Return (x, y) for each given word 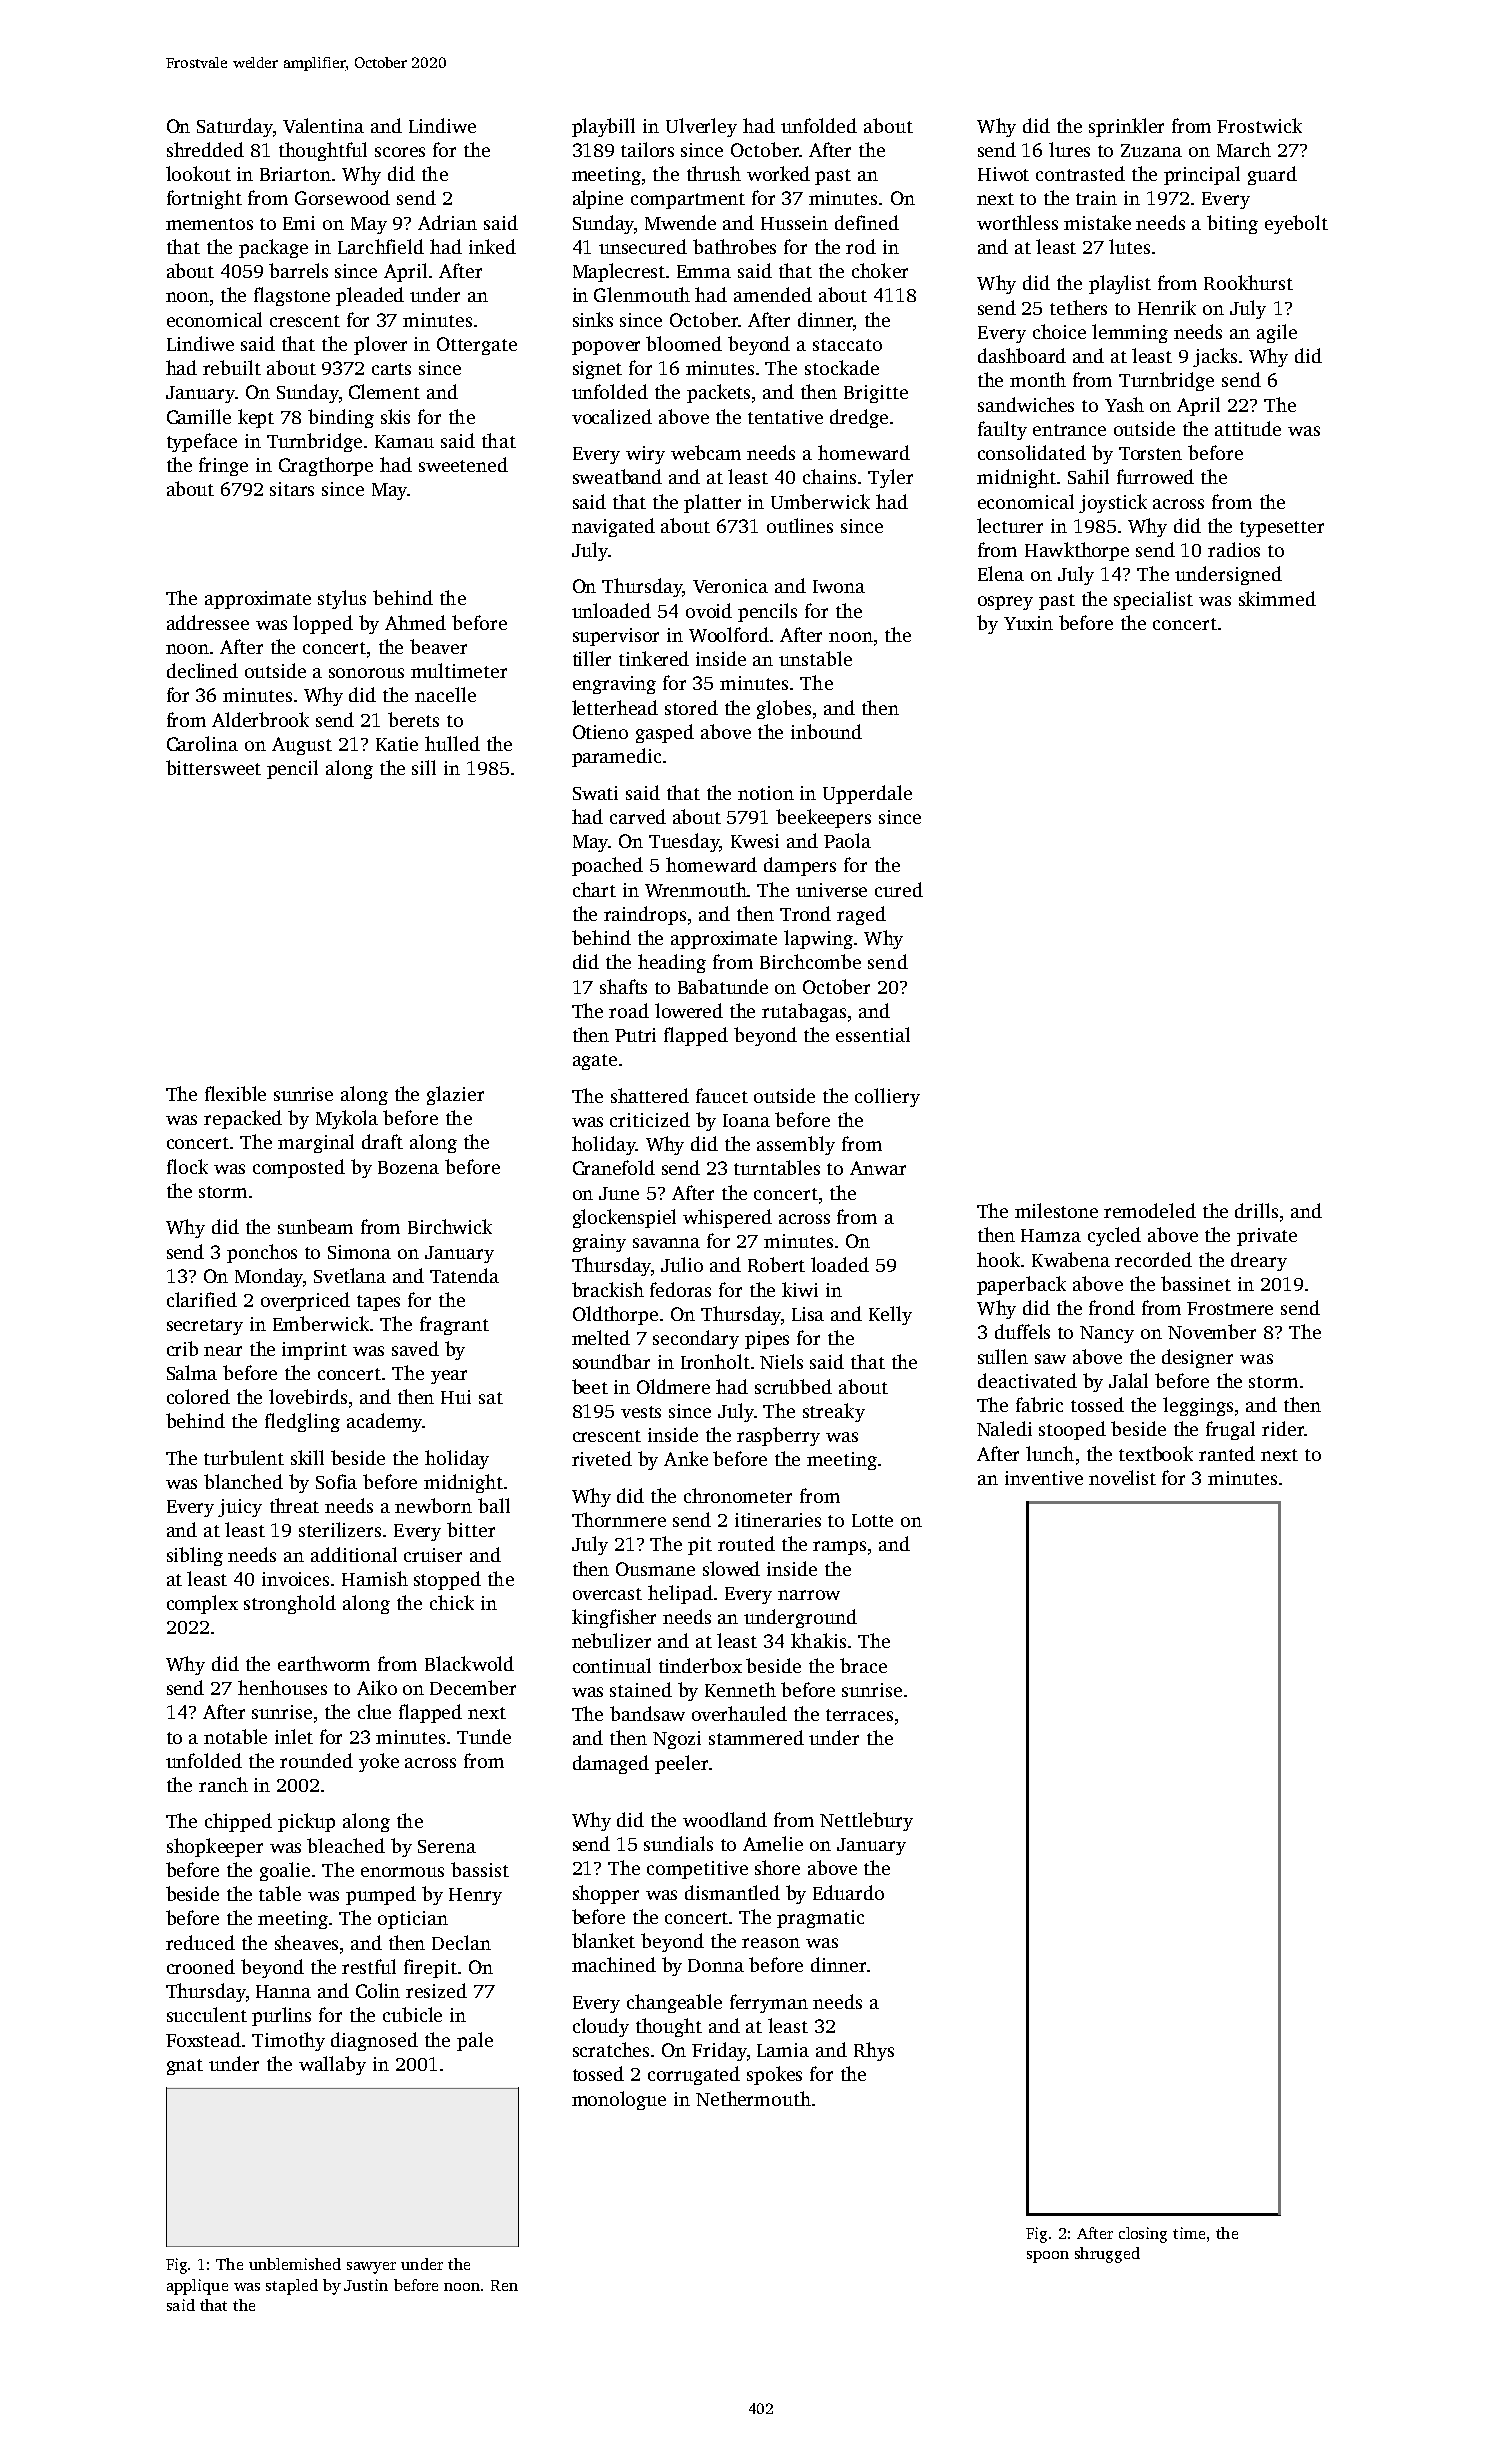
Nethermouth (753, 2098)
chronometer (738, 1495)
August (302, 746)
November (1212, 1331)
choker (880, 270)
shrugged (1107, 2255)
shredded (205, 149)
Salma (192, 1372)
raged (861, 915)
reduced (200, 1942)
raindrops (645, 915)
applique (197, 2287)
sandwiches (1026, 404)
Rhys (874, 2051)
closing (1143, 2235)
